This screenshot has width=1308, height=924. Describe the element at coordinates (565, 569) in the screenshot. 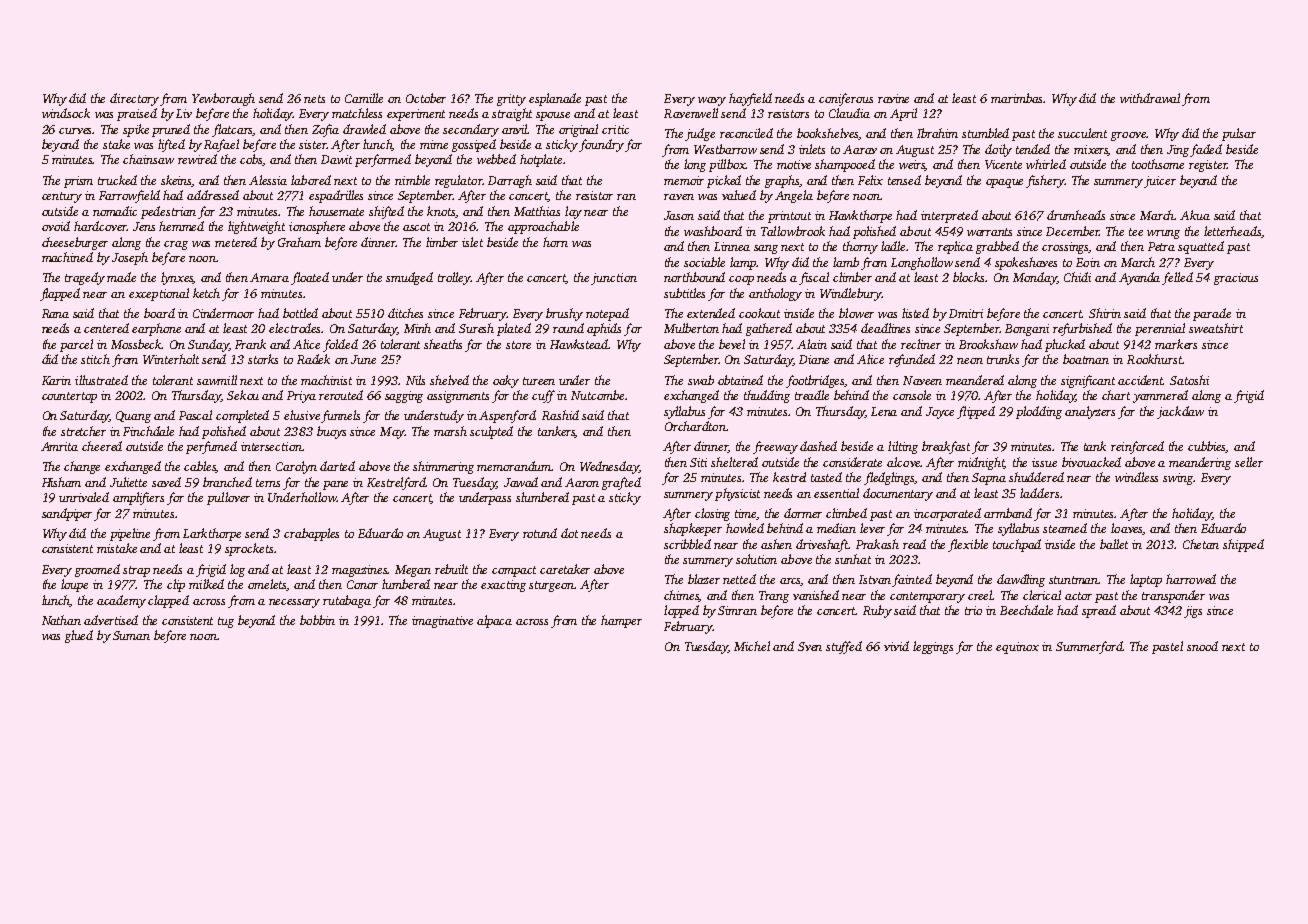

I see `caretaker` at that location.
